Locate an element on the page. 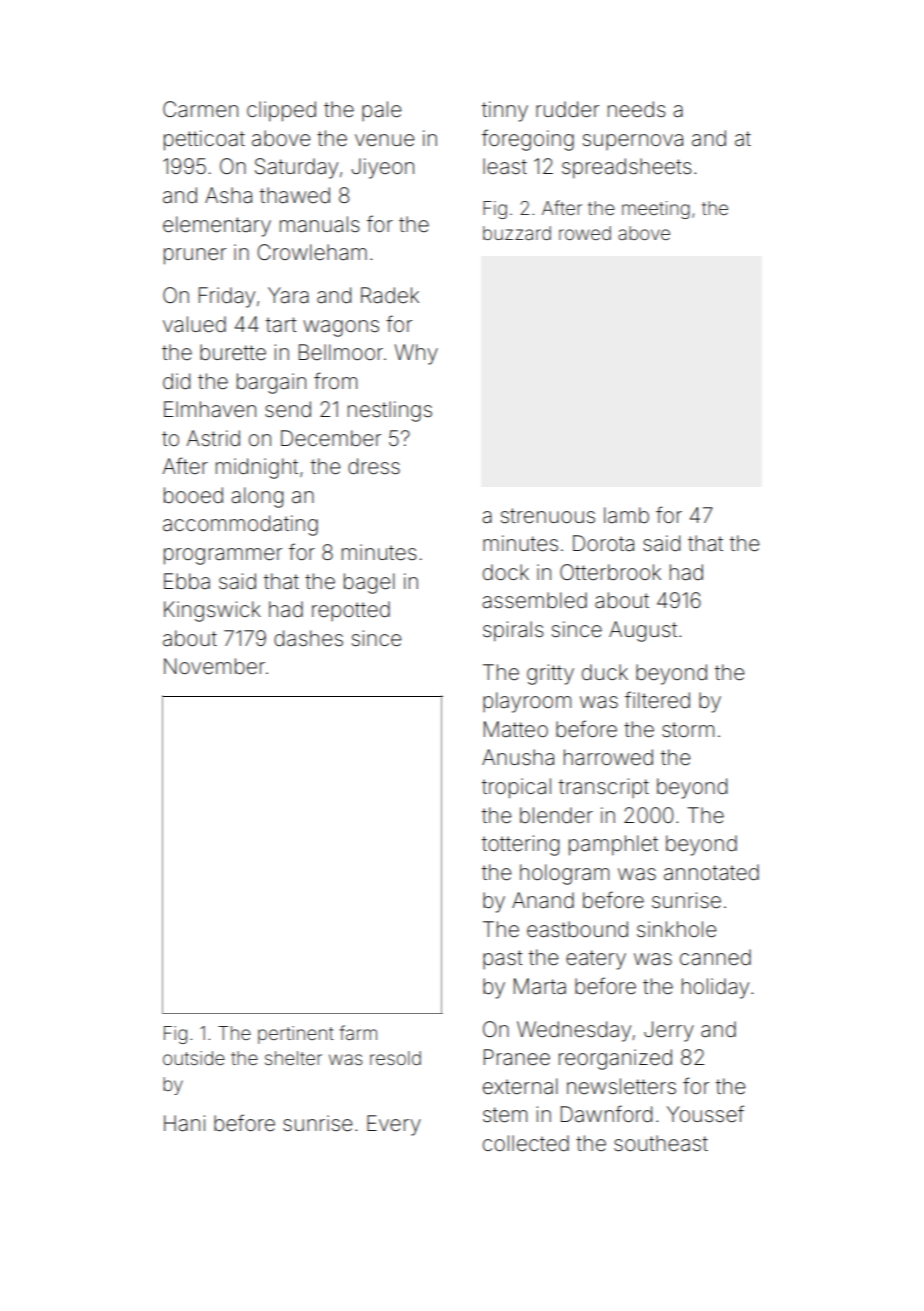 This document has height=1311, width=924. Carmen is located at coordinates (200, 109).
